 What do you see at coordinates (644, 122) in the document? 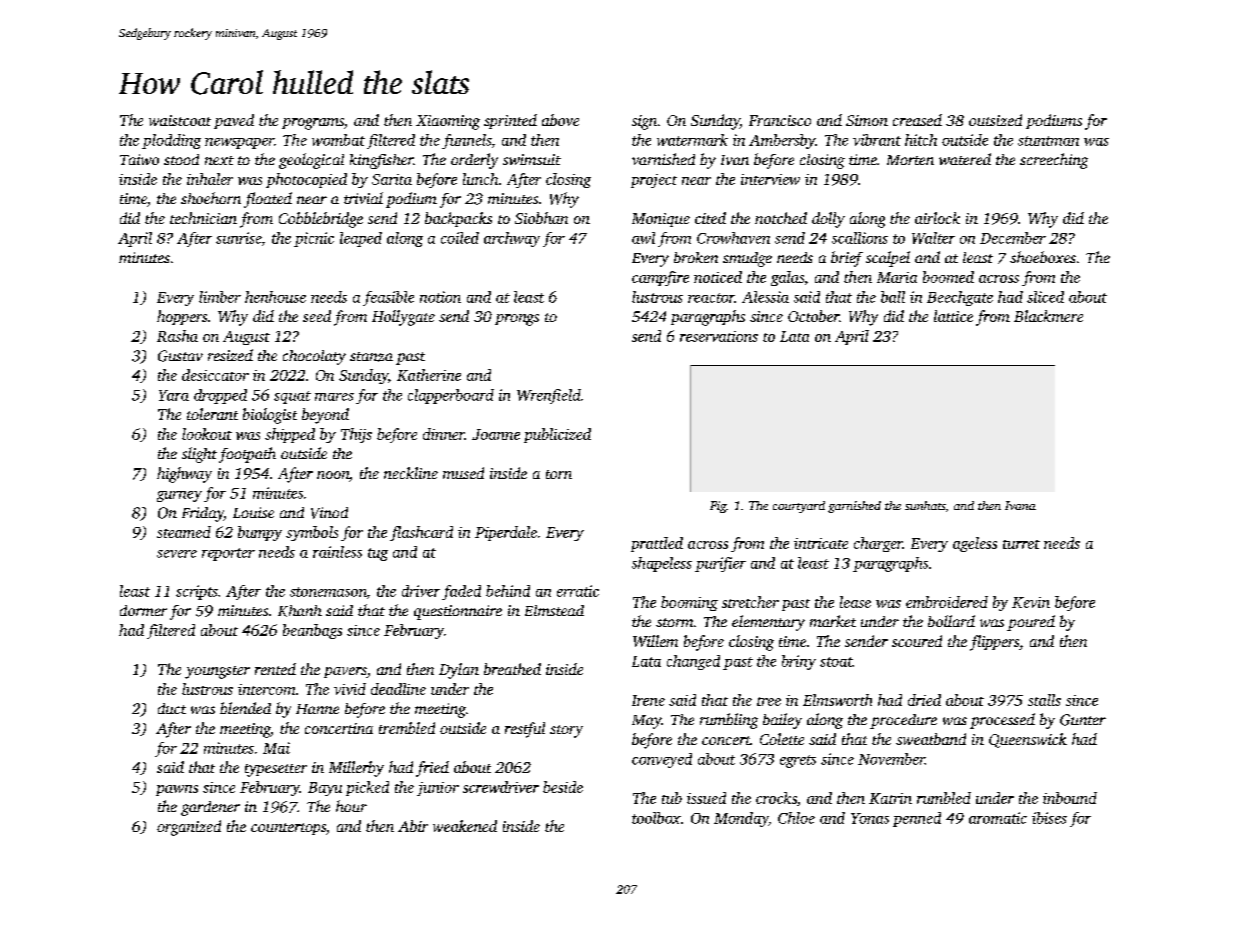
I see `sign` at bounding box center [644, 122].
